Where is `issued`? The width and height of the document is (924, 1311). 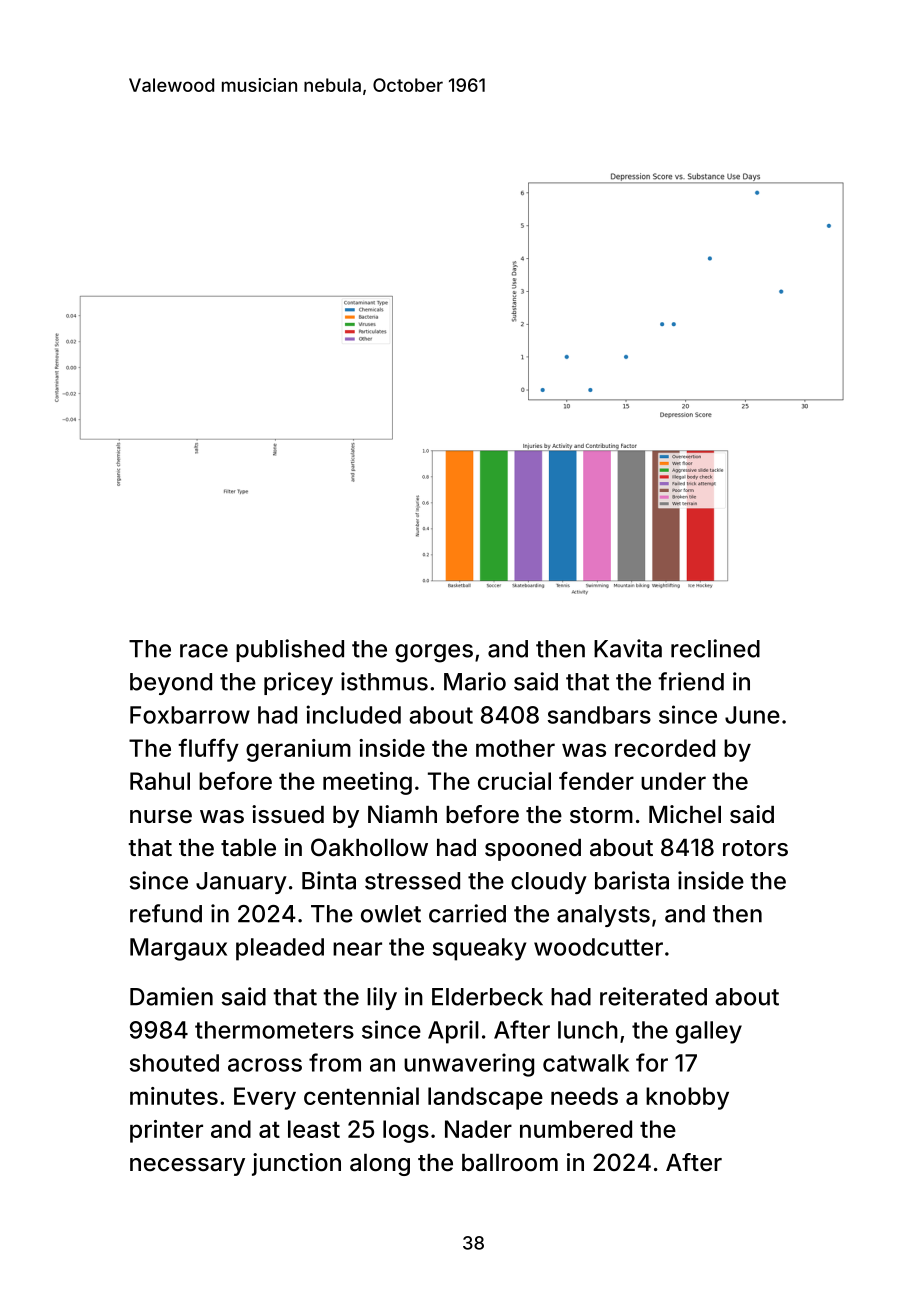
issued is located at coordinates (288, 814).
